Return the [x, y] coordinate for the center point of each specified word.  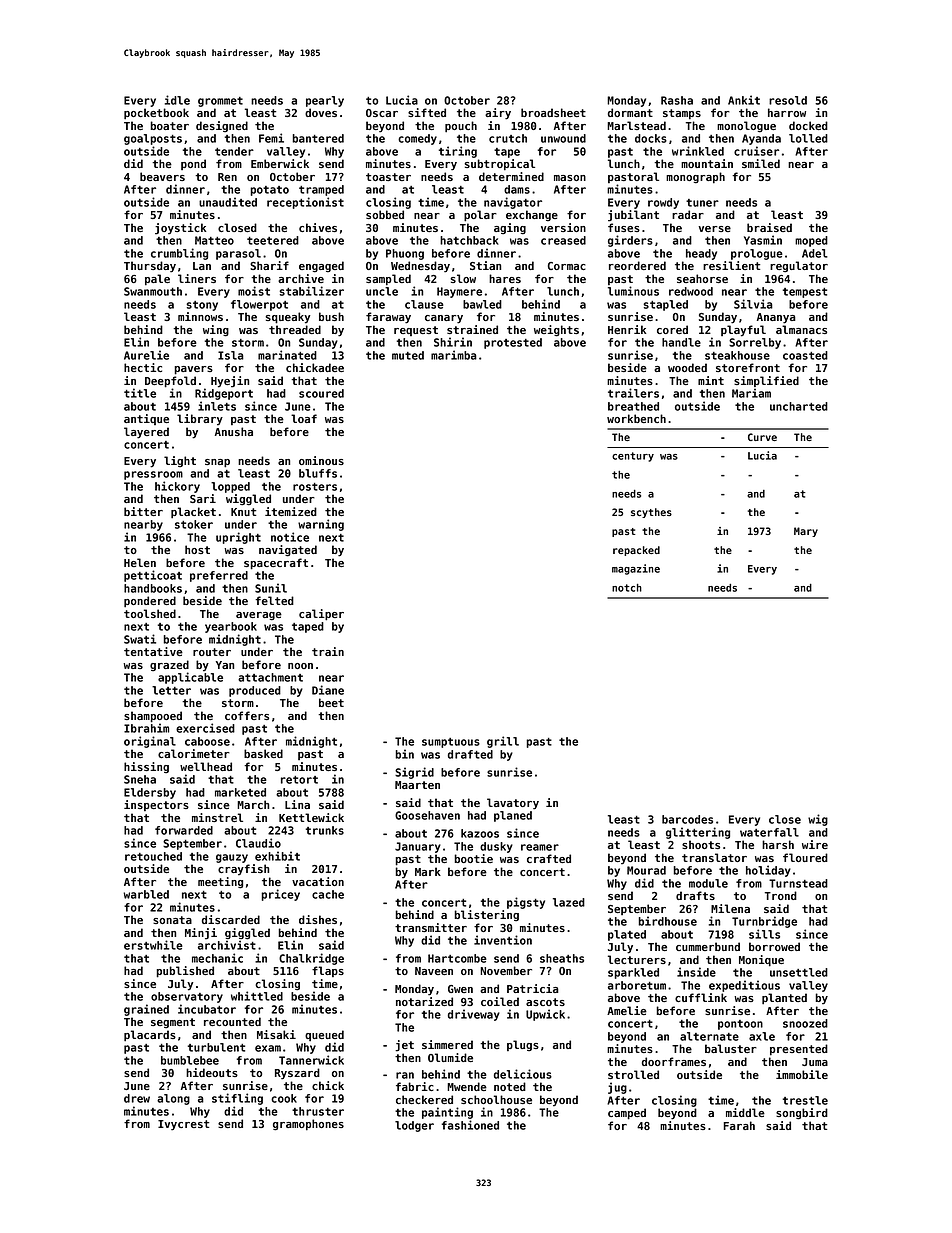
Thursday [150, 267]
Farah [739, 1125]
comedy [417, 139]
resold [788, 100]
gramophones [308, 1125]
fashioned [470, 1125]
